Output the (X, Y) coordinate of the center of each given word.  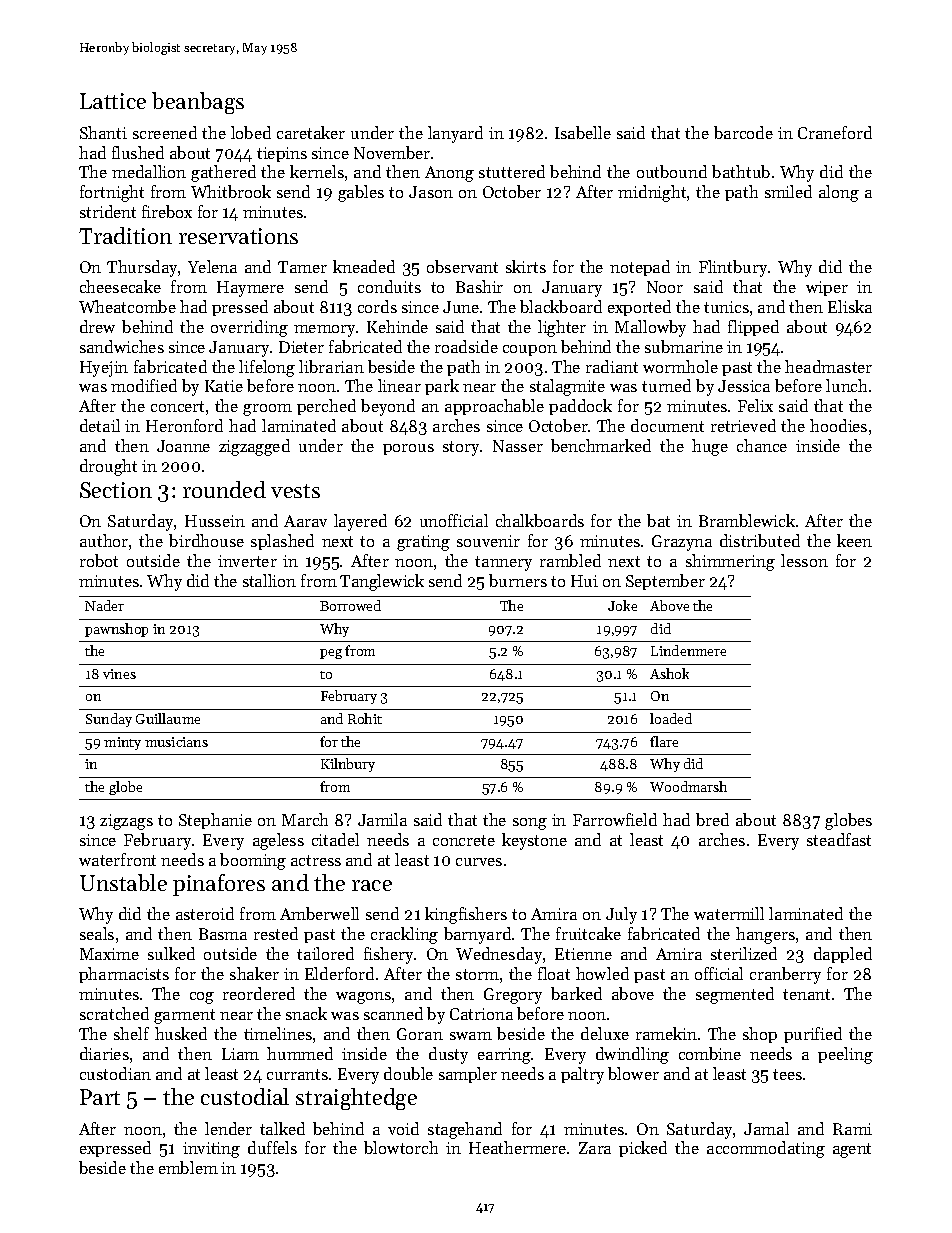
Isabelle (583, 132)
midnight (652, 193)
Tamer (302, 267)
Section (116, 490)
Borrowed (350, 605)
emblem (188, 1167)
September (665, 582)
